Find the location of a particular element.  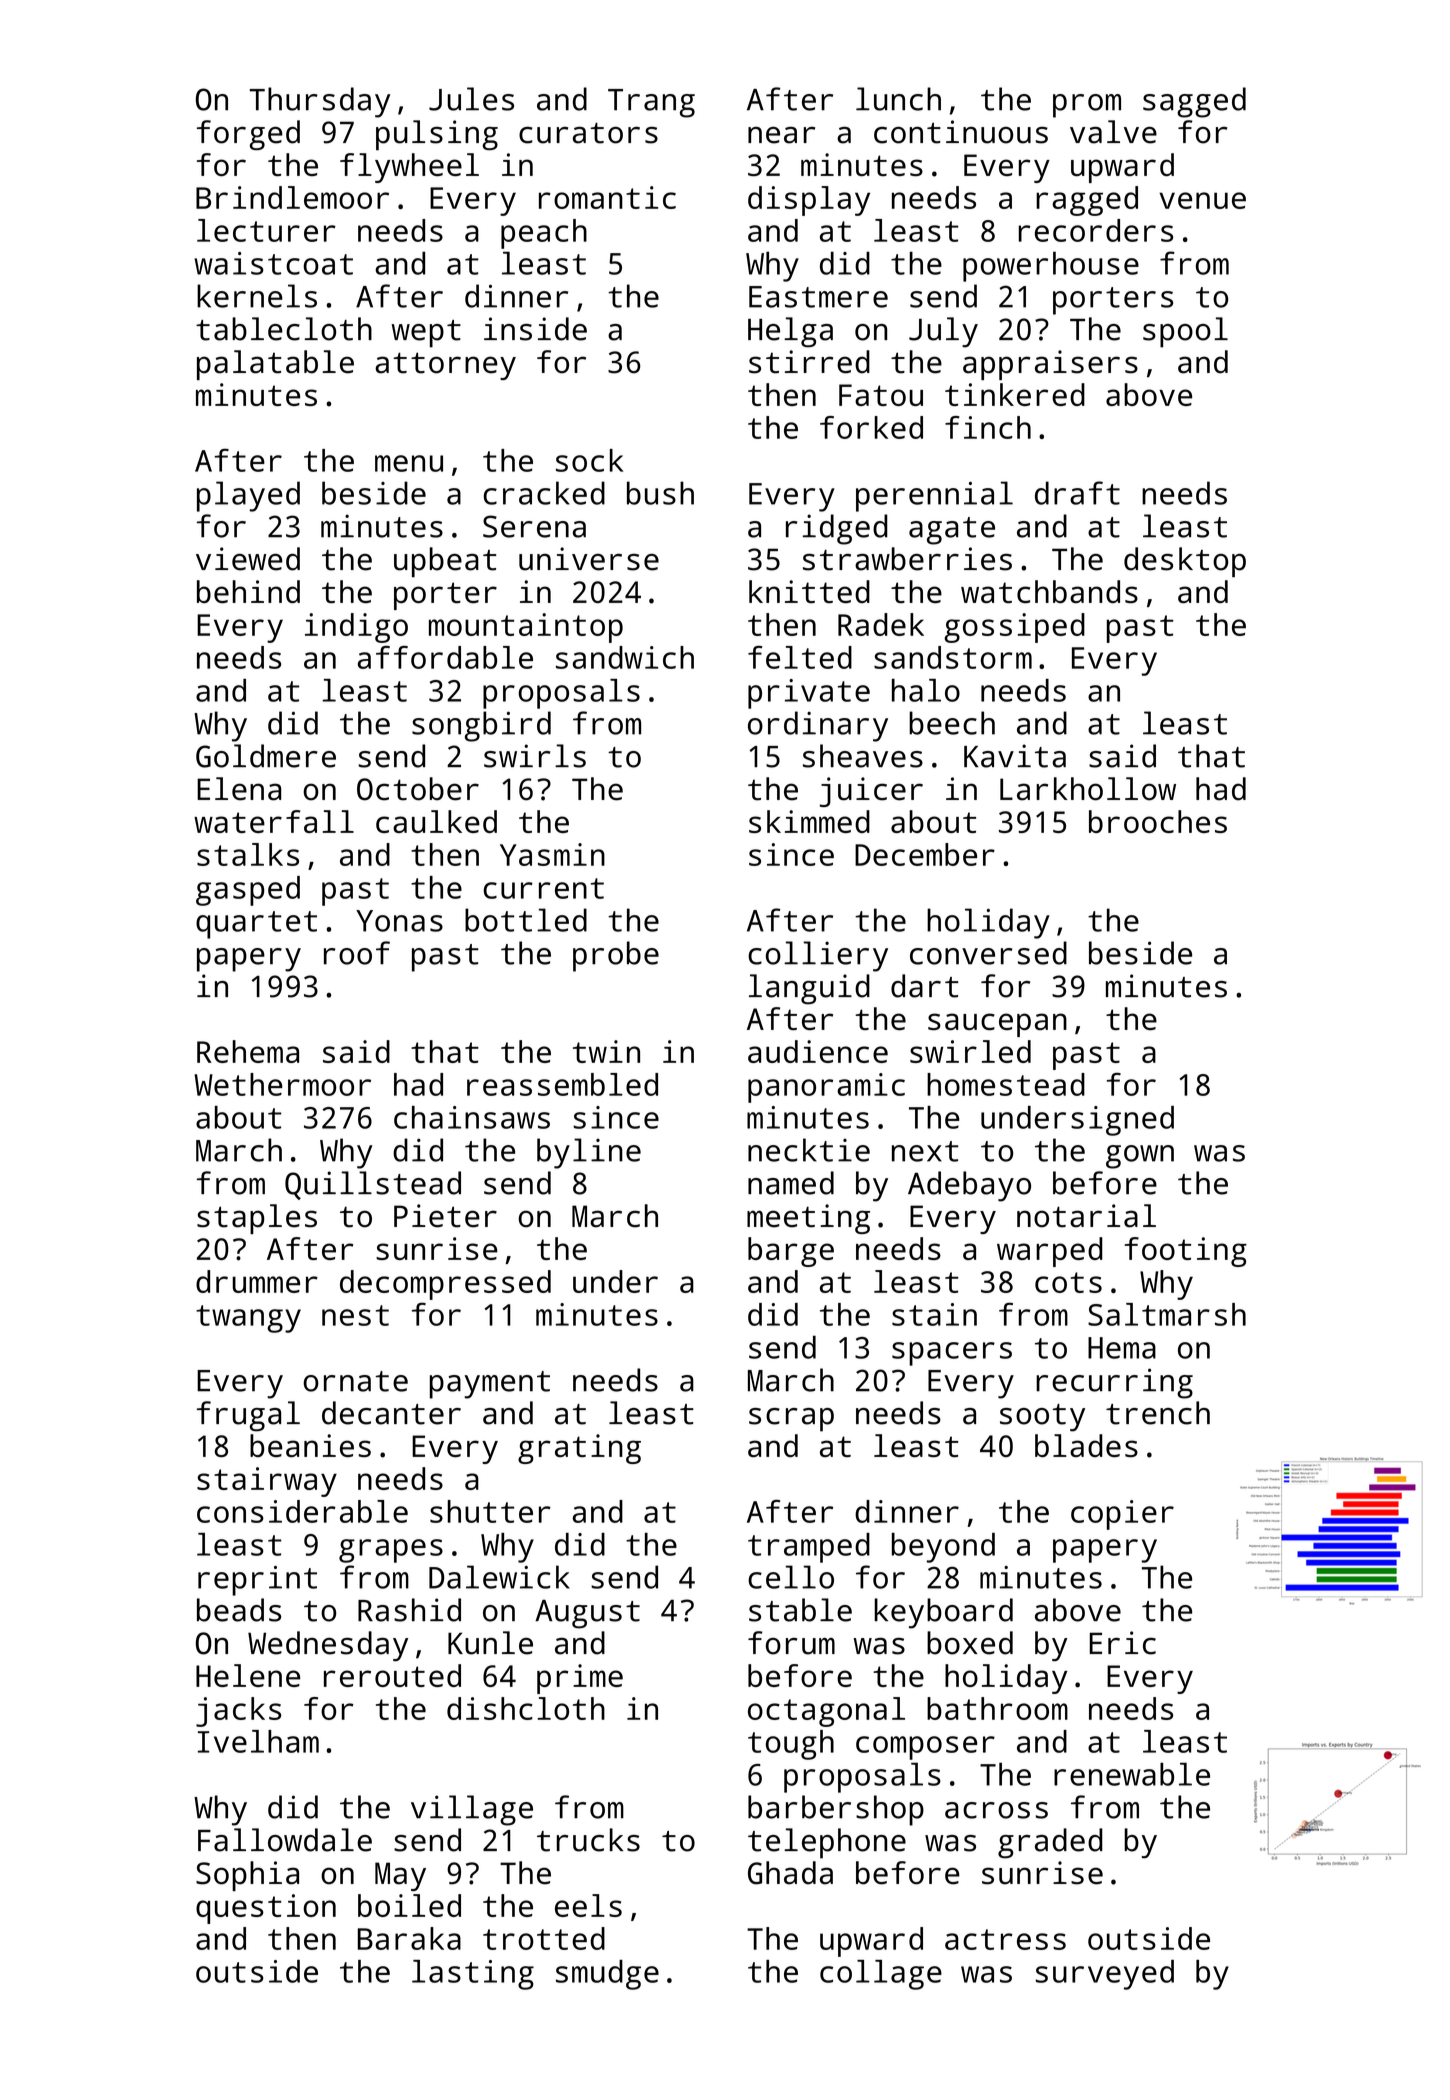

question is located at coordinates (266, 1909).
